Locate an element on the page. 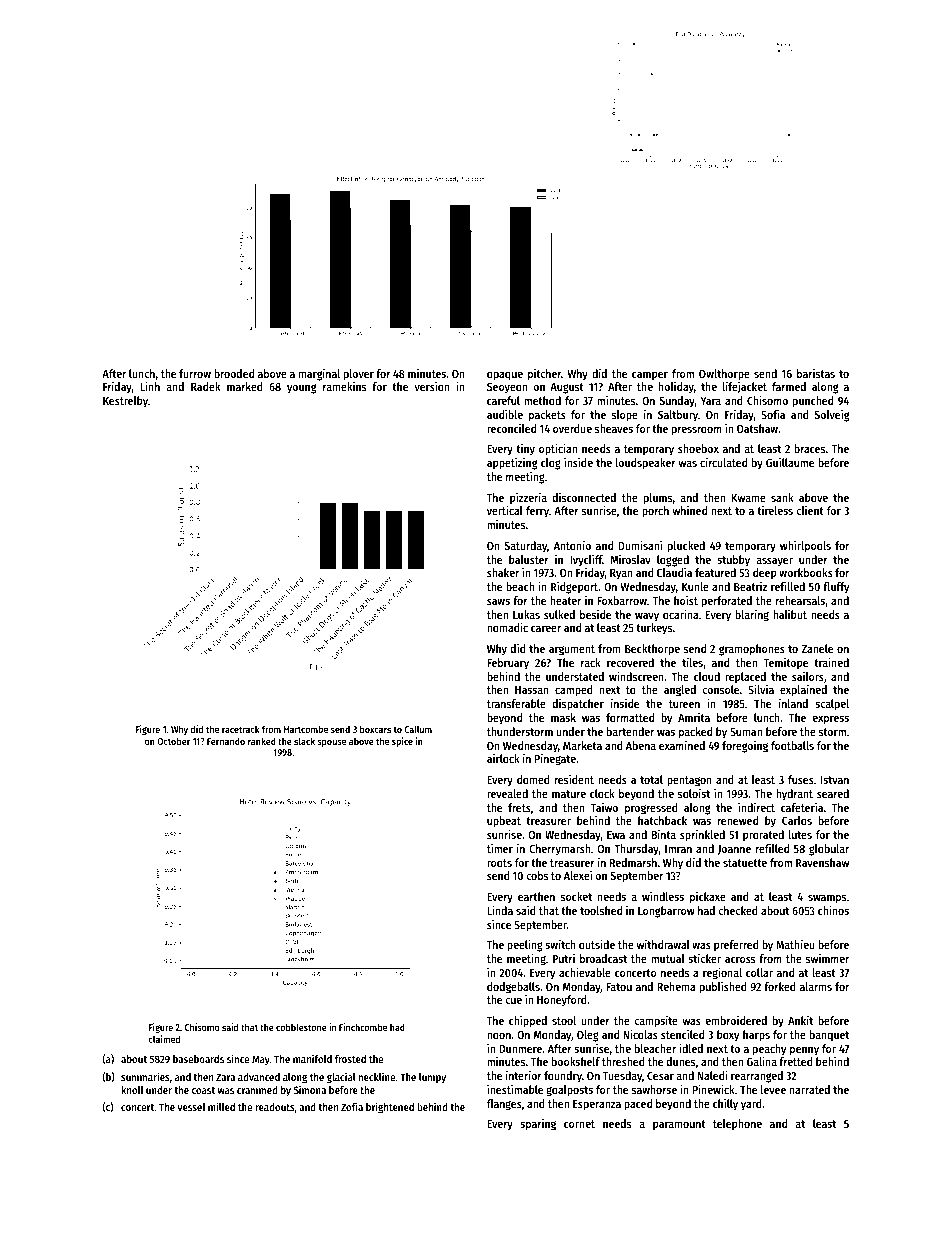 Image resolution: width=952 pixels, height=1233 pixels. Owlthorpe is located at coordinates (724, 375).
